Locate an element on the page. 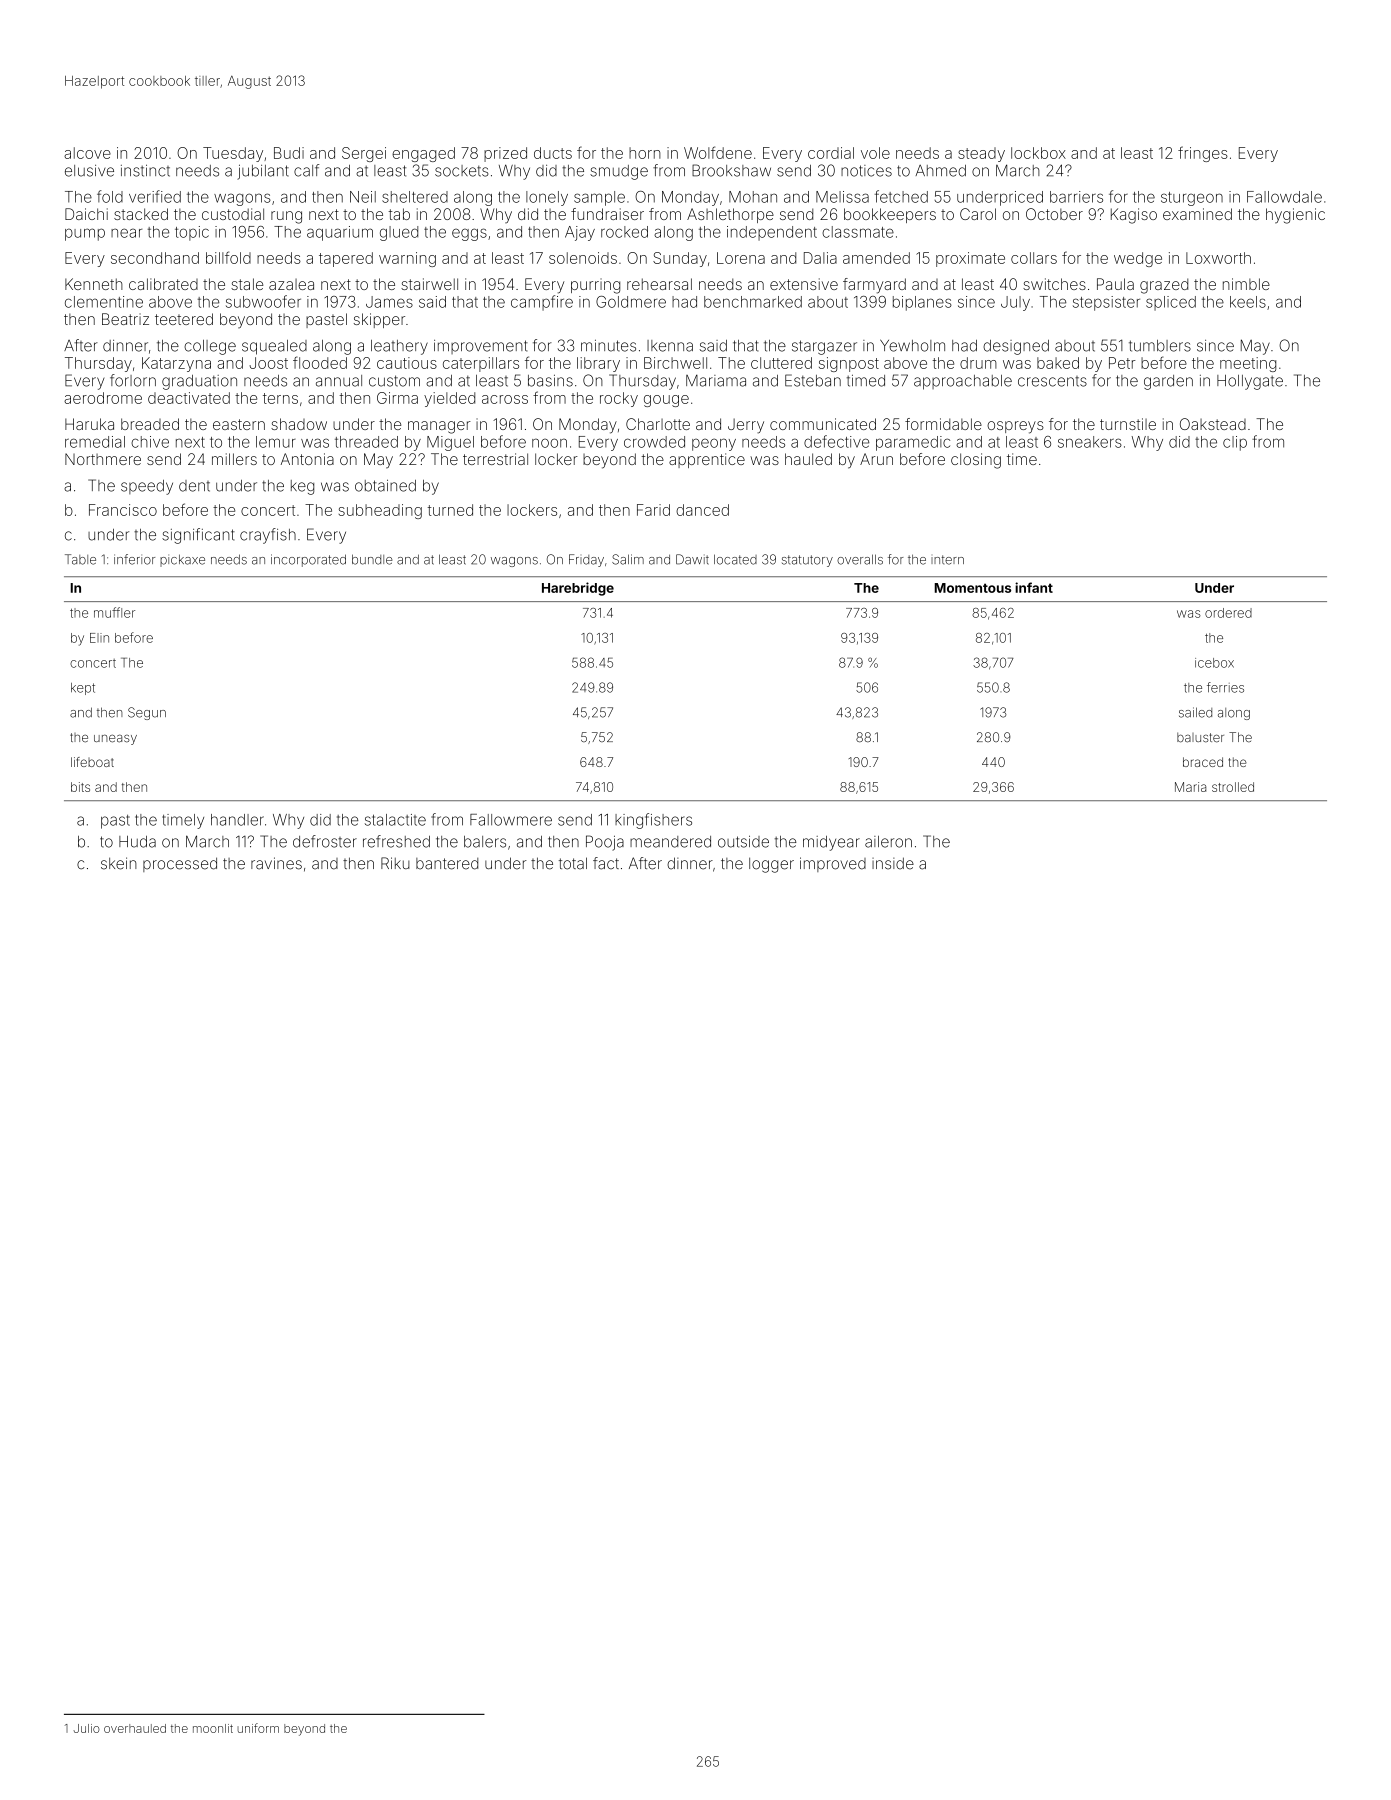  aileron is located at coordinates (888, 842).
